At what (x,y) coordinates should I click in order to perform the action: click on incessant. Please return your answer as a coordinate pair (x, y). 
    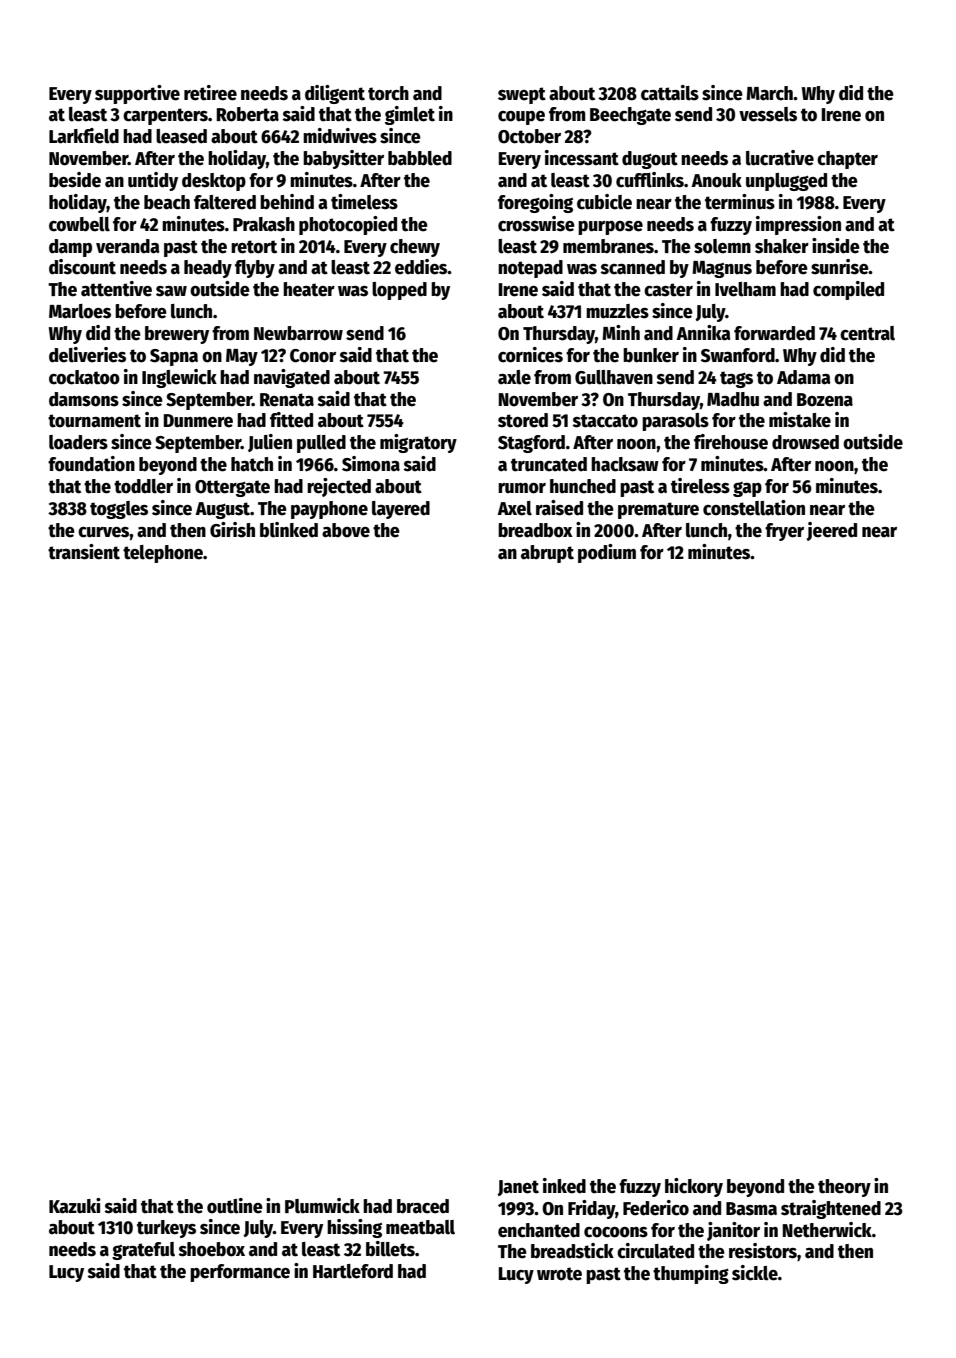
    Looking at the image, I should click on (582, 158).
